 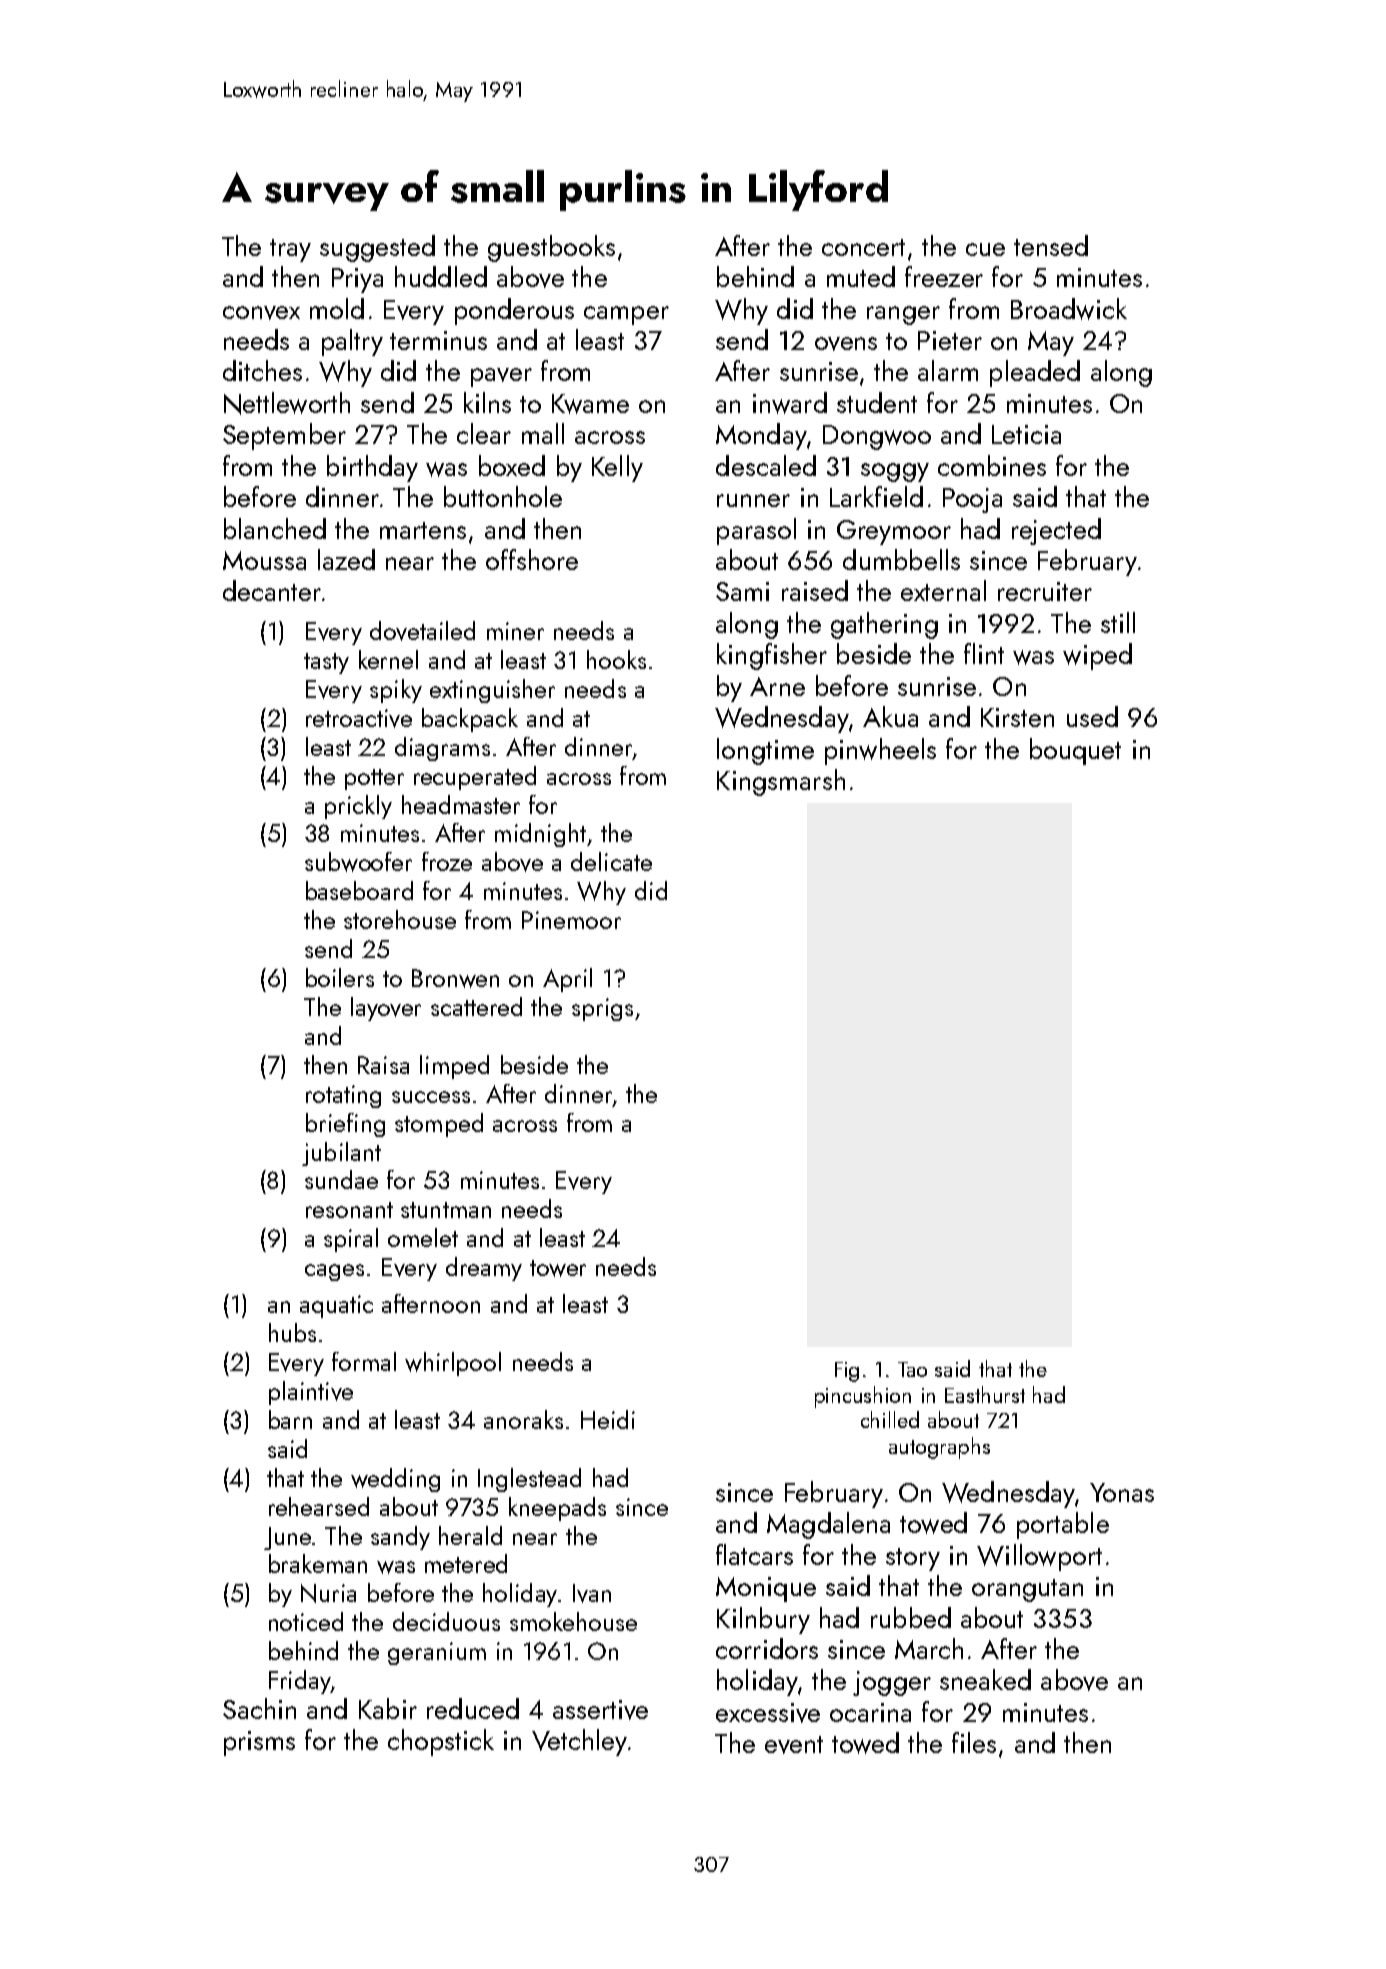 I want to click on wiped, so click(x=1097, y=656).
